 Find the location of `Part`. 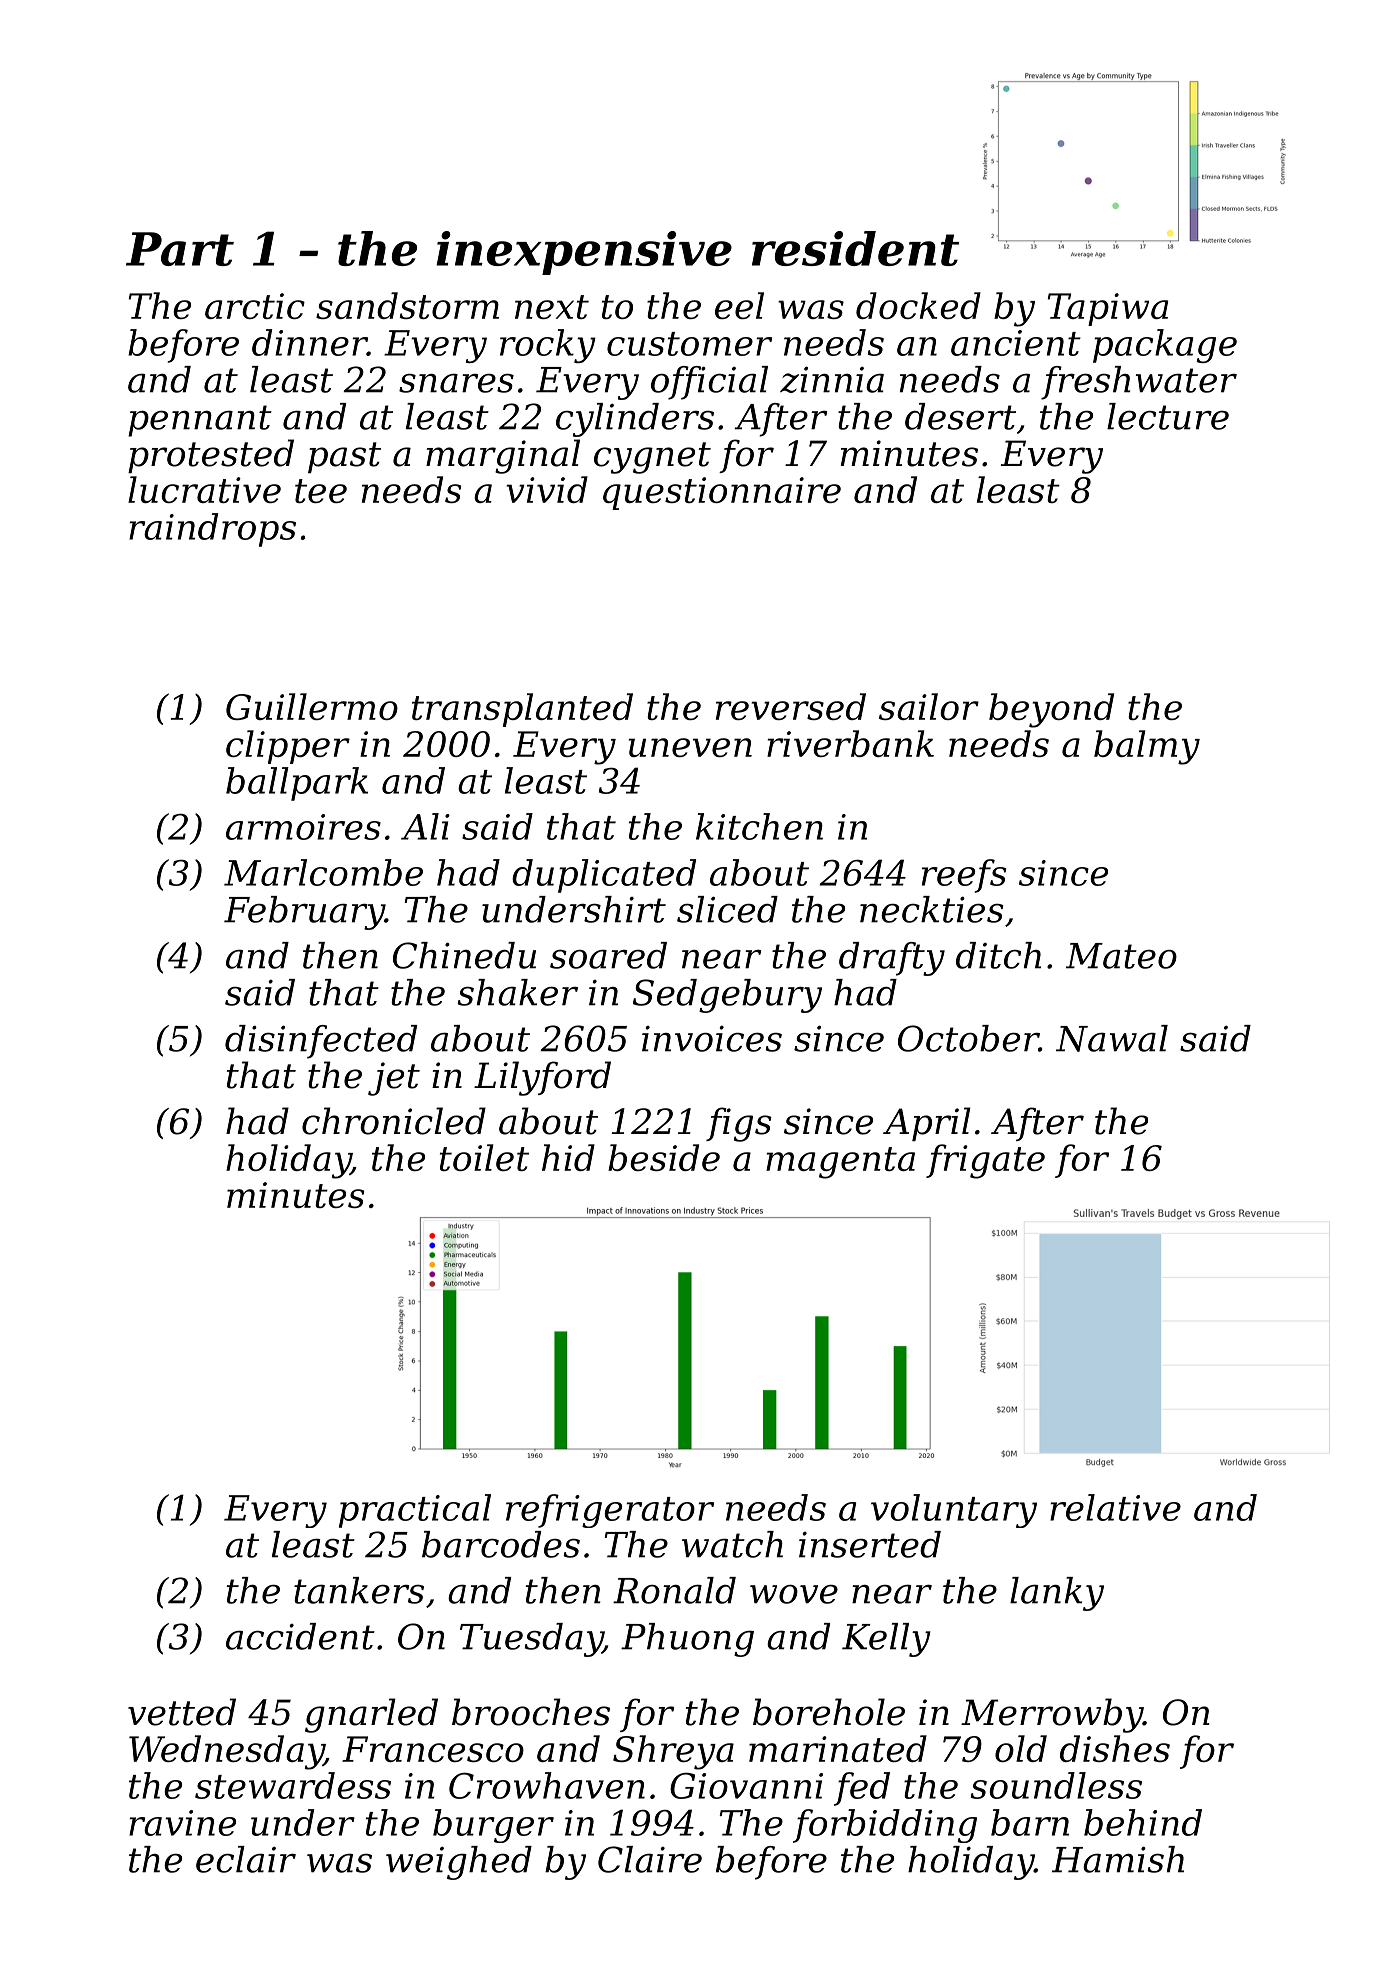

Part is located at coordinates (180, 249).
